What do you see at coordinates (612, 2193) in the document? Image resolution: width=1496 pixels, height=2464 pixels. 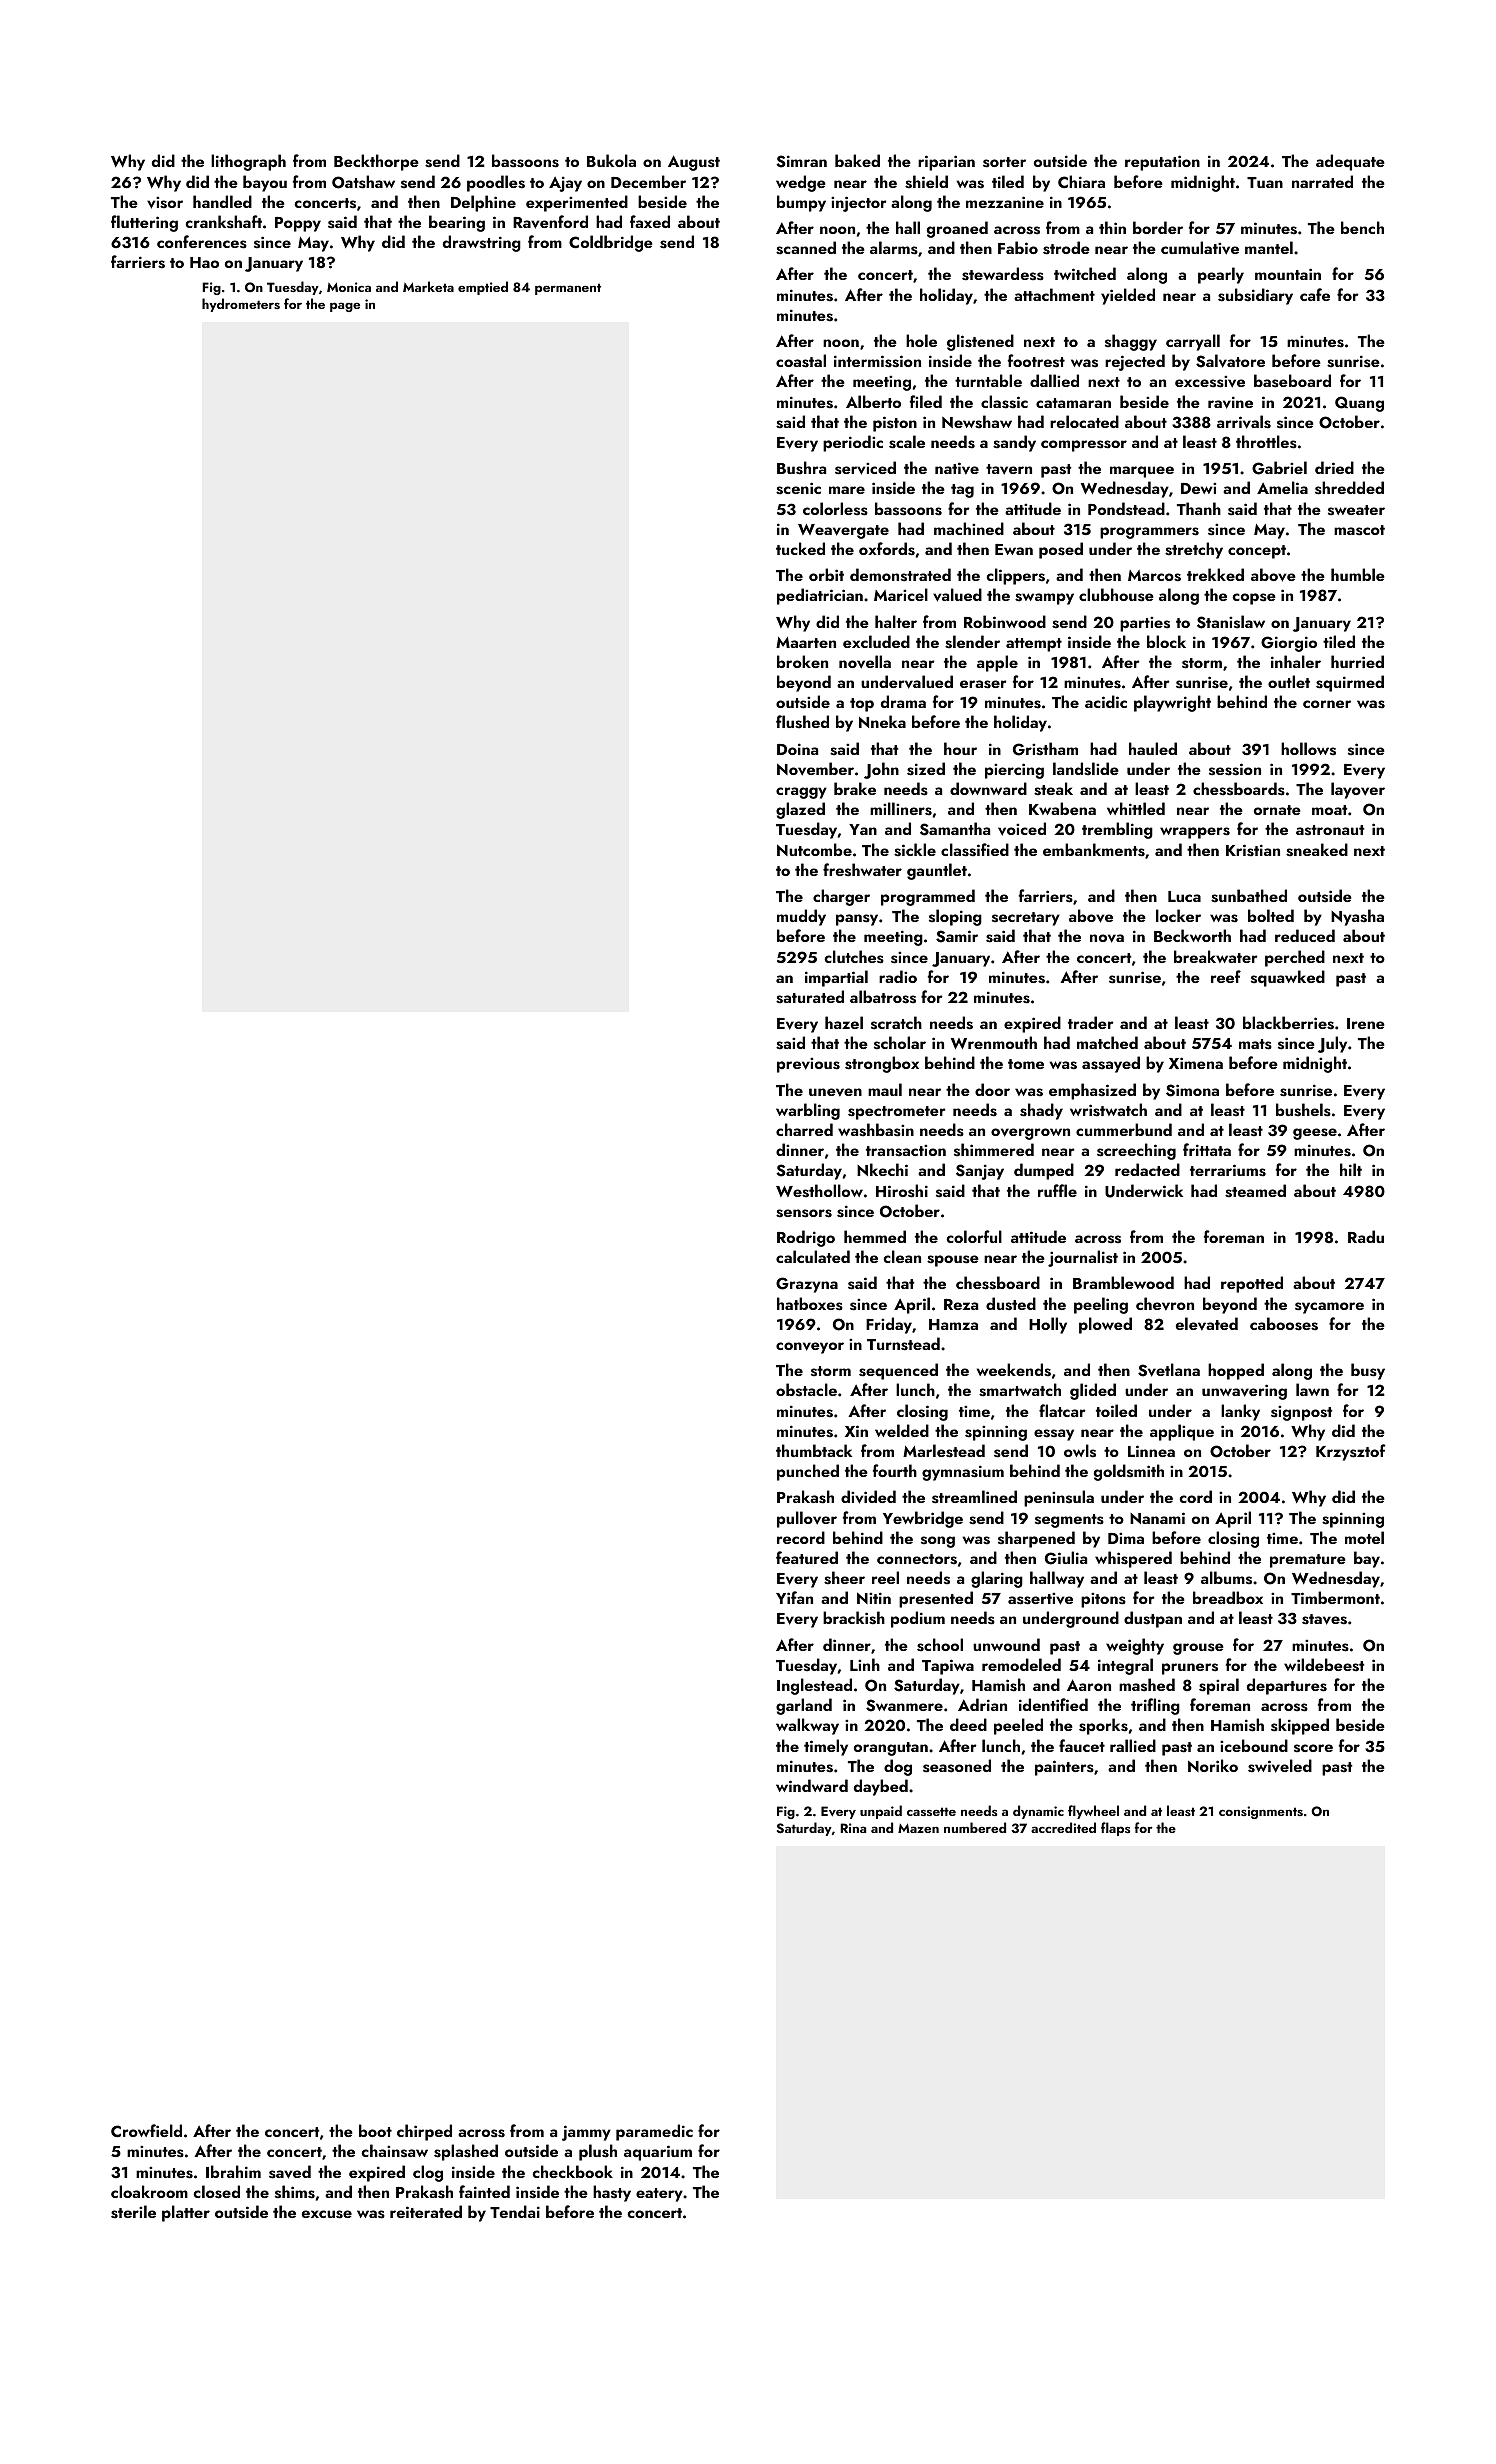 I see `hasty` at bounding box center [612, 2193].
